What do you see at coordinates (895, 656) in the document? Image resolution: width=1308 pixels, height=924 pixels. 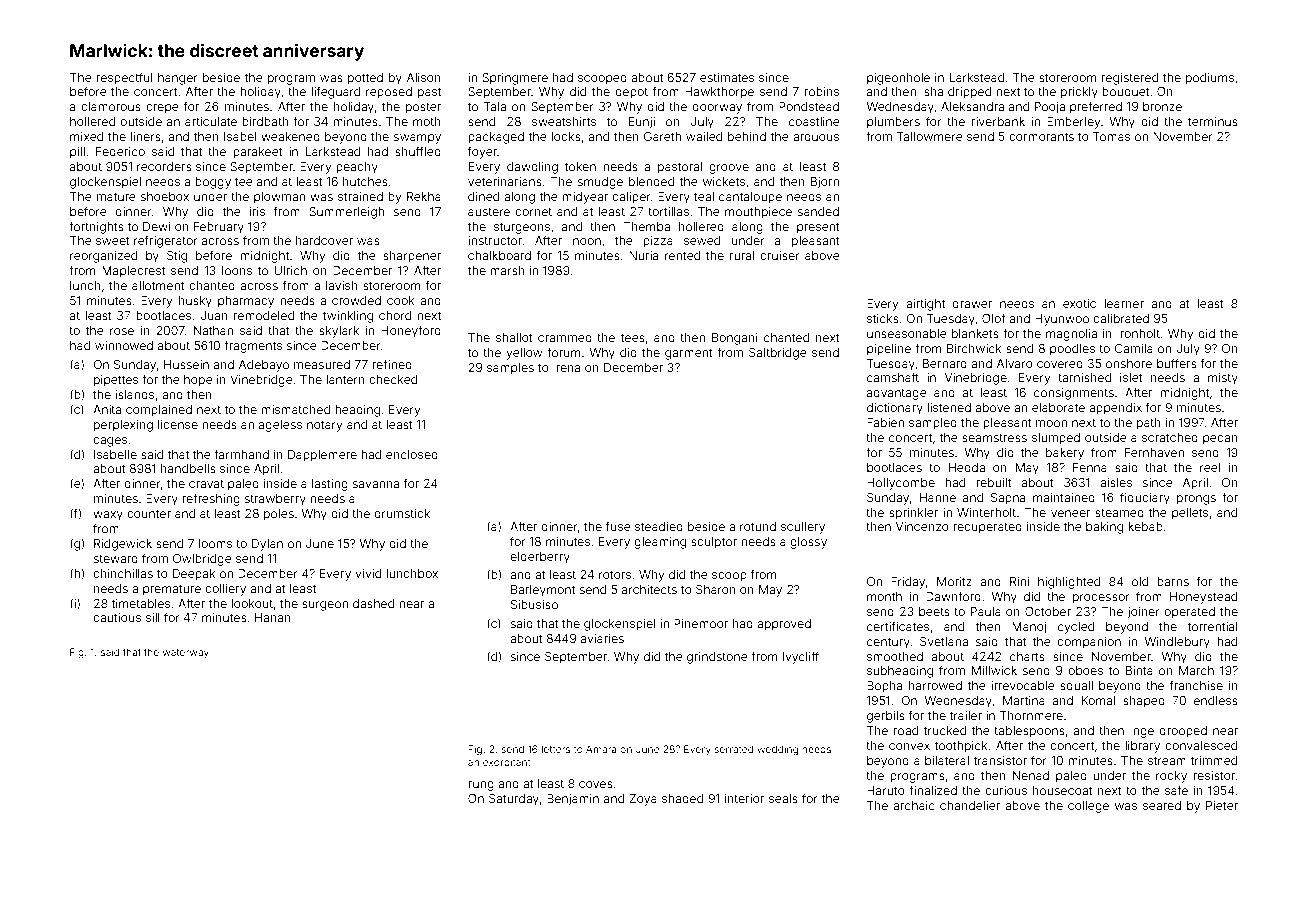 I see `smoothed` at bounding box center [895, 656].
